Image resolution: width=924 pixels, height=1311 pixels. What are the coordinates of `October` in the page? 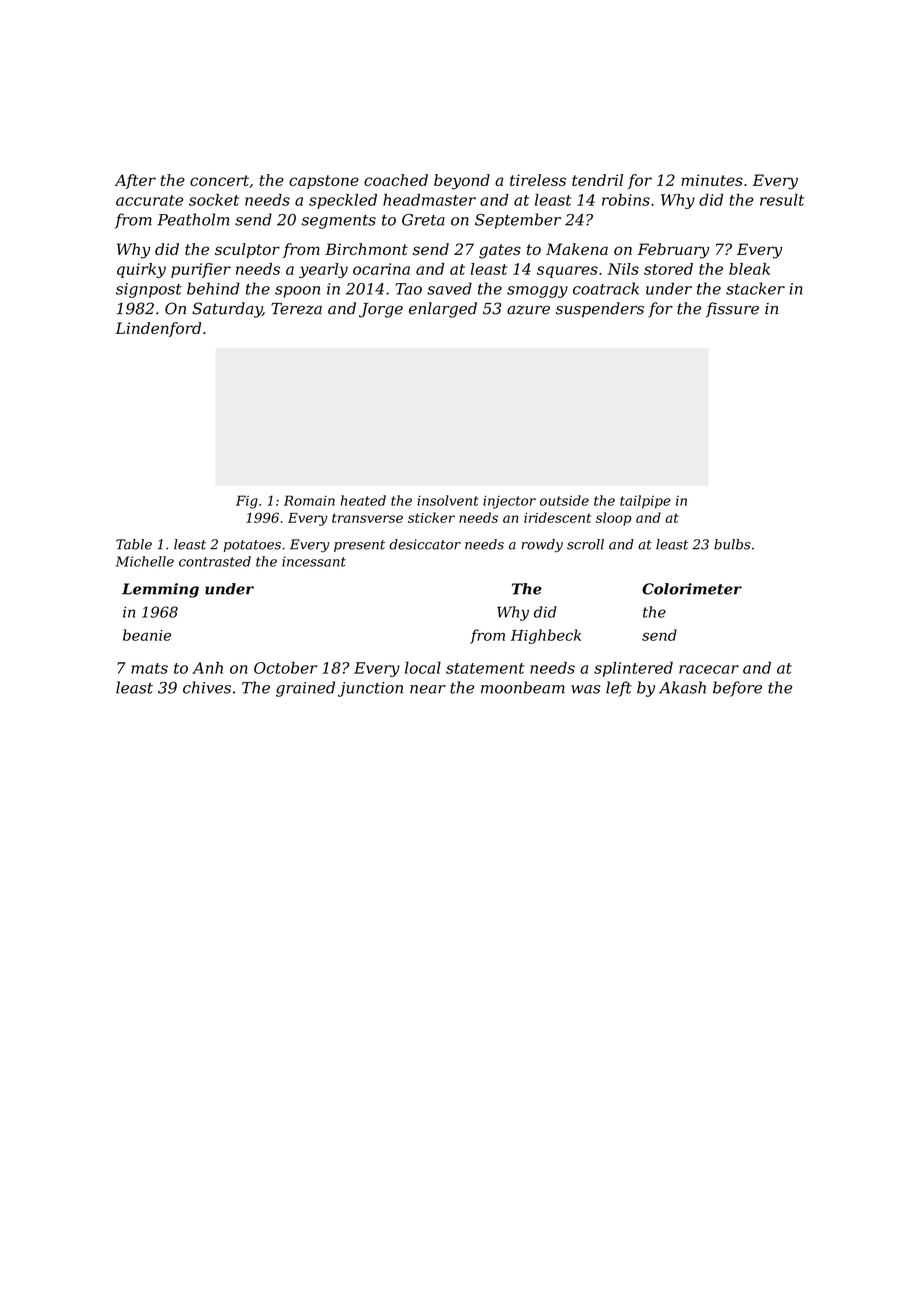 It's located at (285, 667).
